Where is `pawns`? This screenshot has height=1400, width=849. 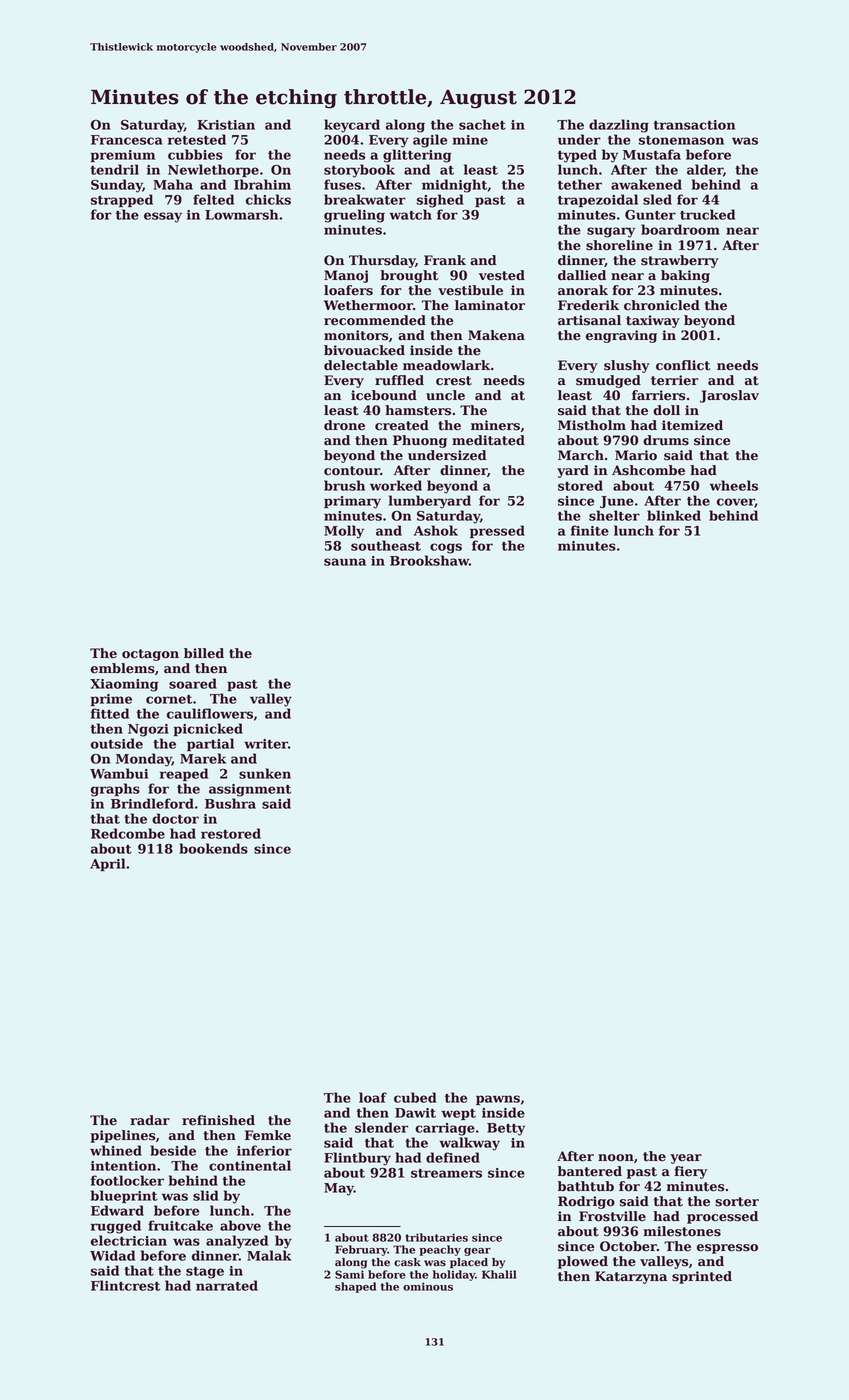
pawns is located at coordinates (498, 1100).
